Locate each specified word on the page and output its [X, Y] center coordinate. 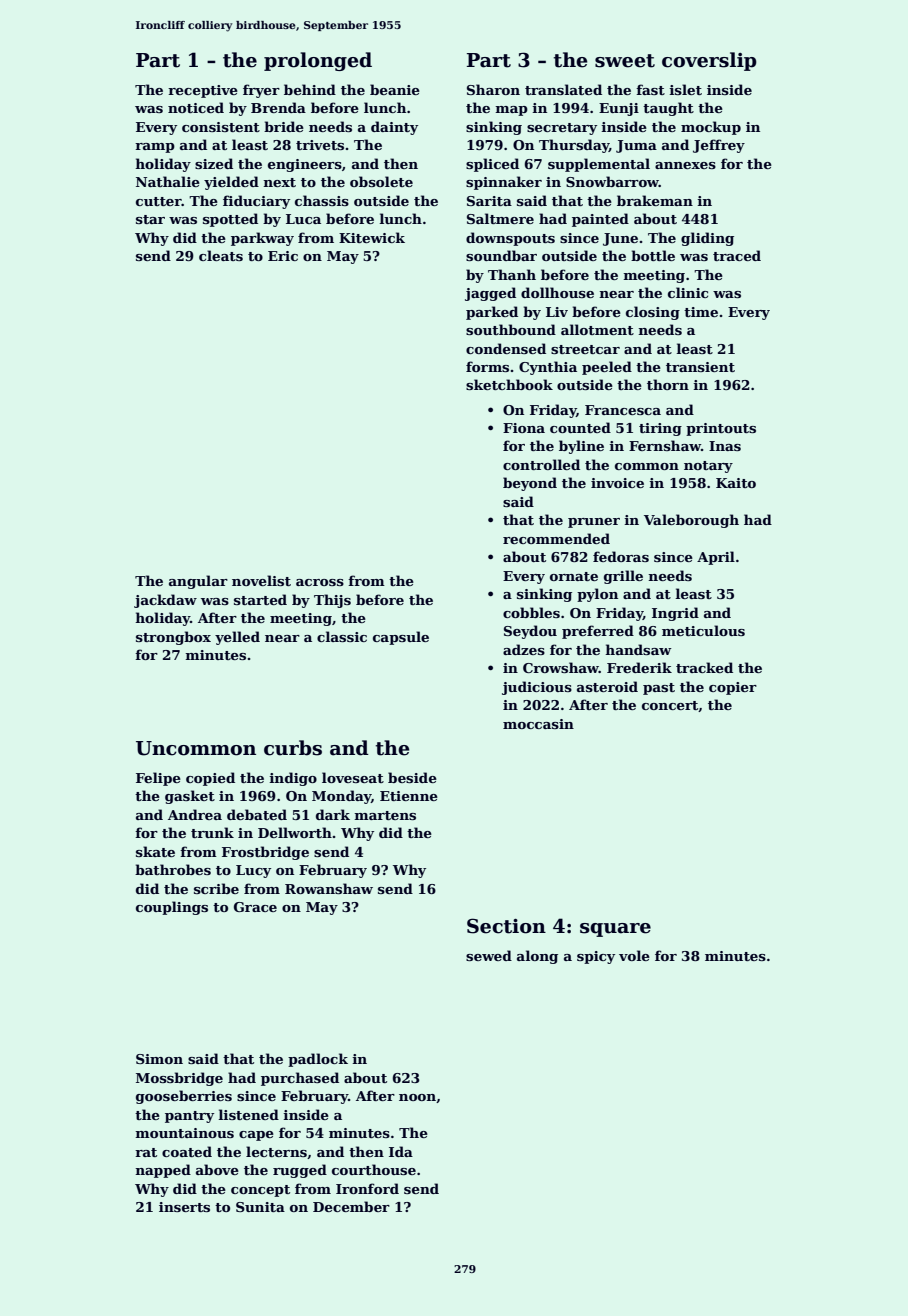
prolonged [318, 61]
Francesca [623, 410]
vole [634, 955]
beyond [530, 484]
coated [187, 1151]
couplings [172, 908]
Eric [283, 256]
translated [563, 89]
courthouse [374, 1169]
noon [417, 1097]
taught [668, 109]
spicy [596, 957]
